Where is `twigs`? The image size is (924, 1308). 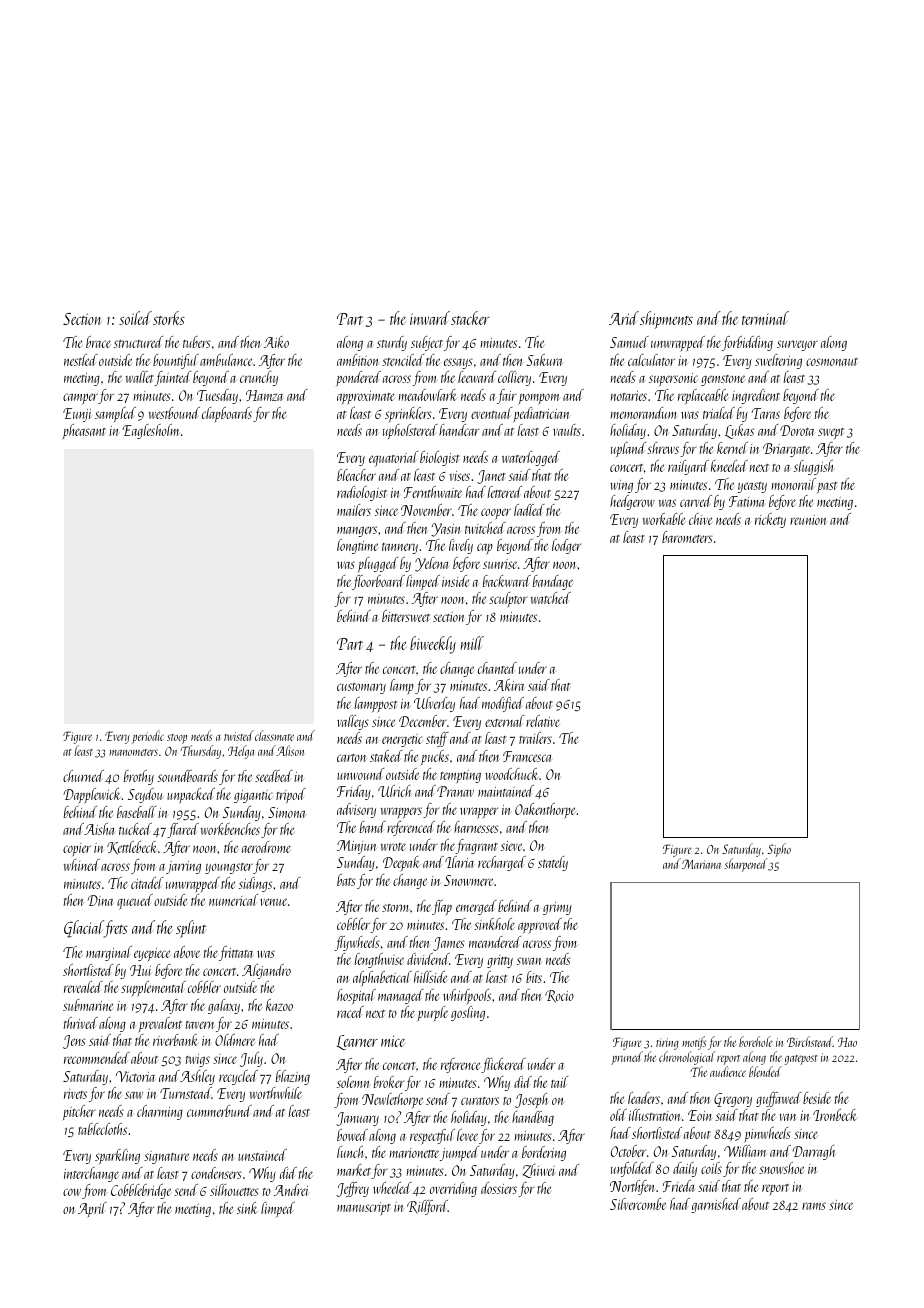
twigs is located at coordinates (197, 1060).
